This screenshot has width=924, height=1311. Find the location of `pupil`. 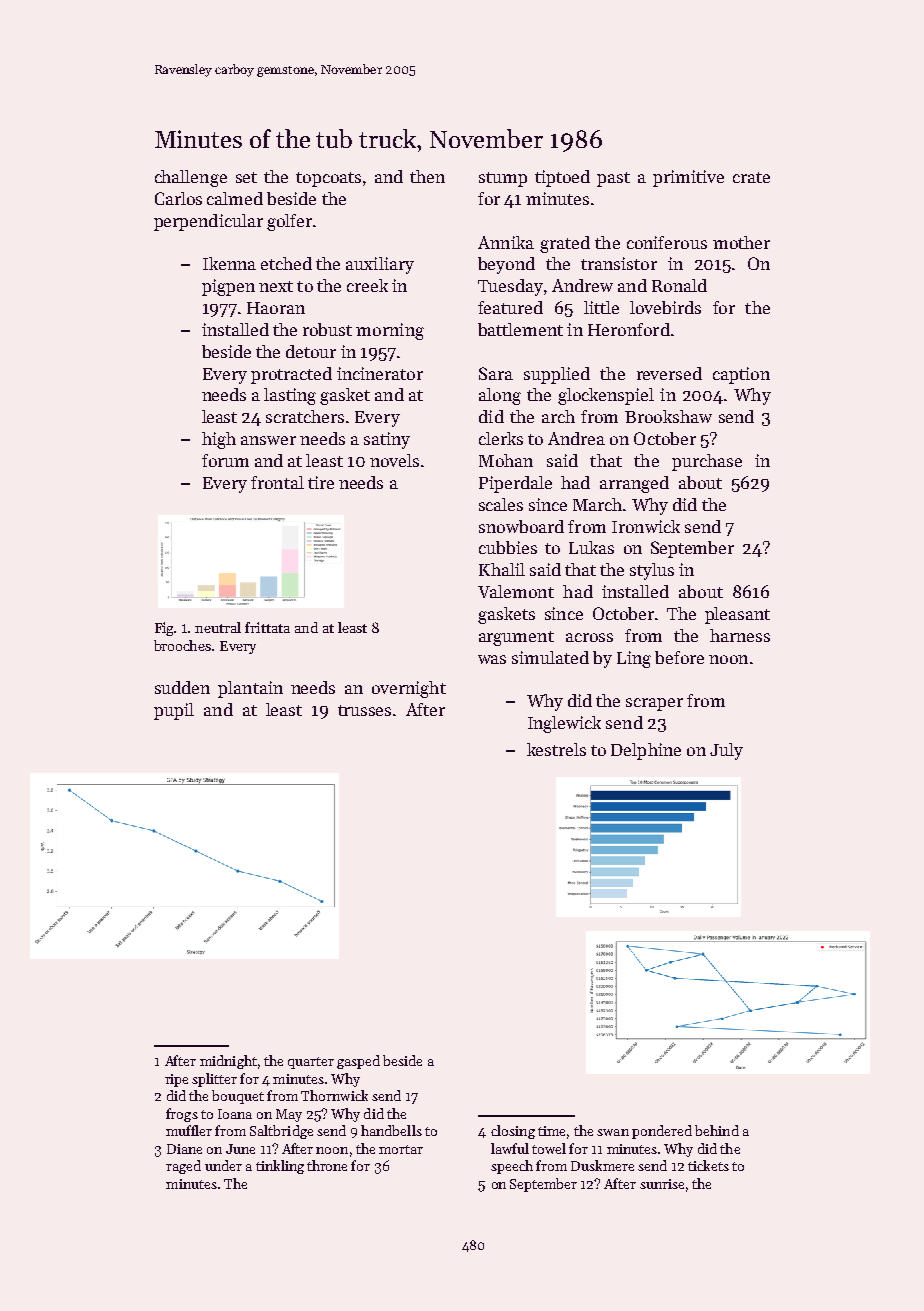

pupil is located at coordinates (174, 711).
